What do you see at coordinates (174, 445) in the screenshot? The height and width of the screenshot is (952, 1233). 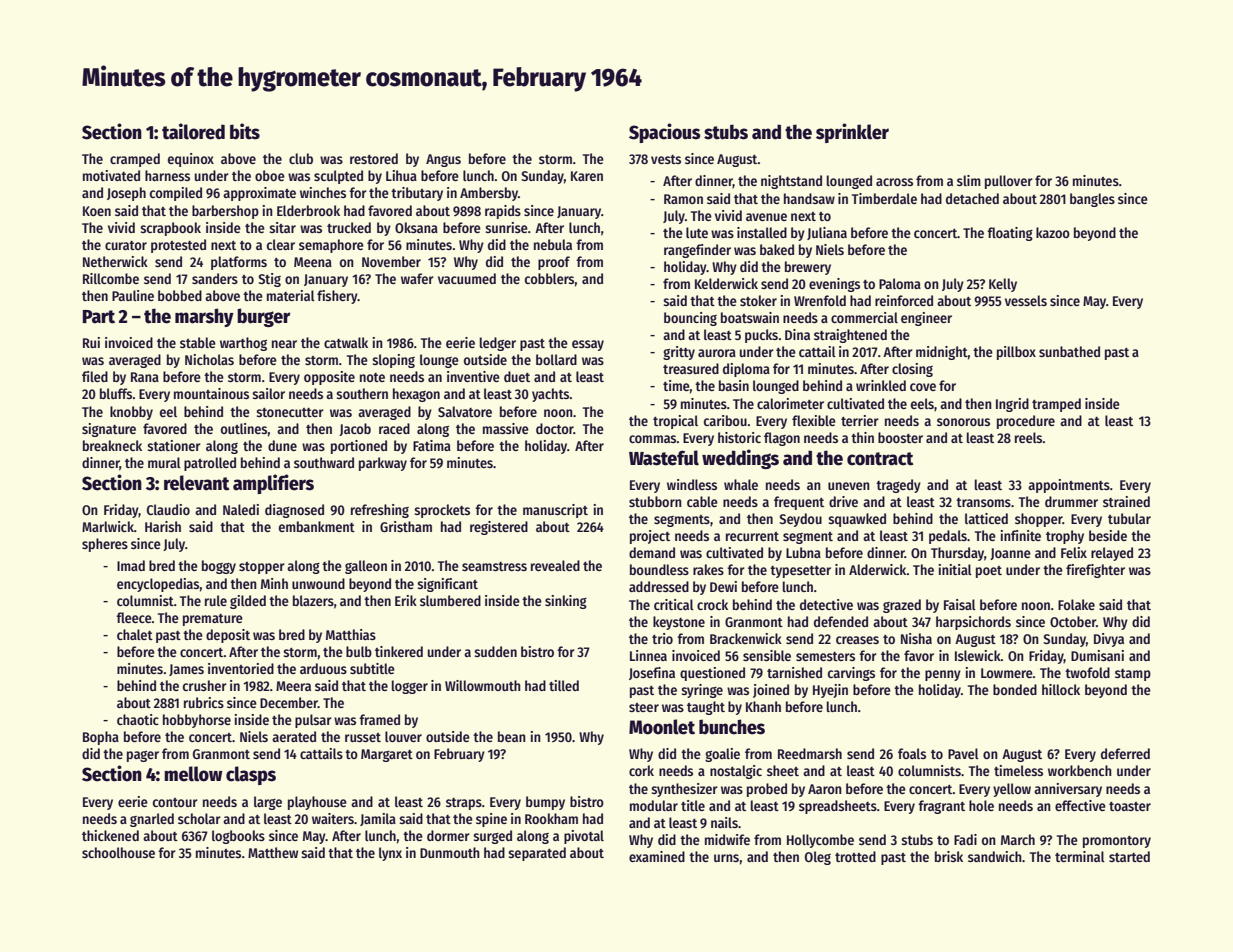 I see `stationer` at bounding box center [174, 445].
